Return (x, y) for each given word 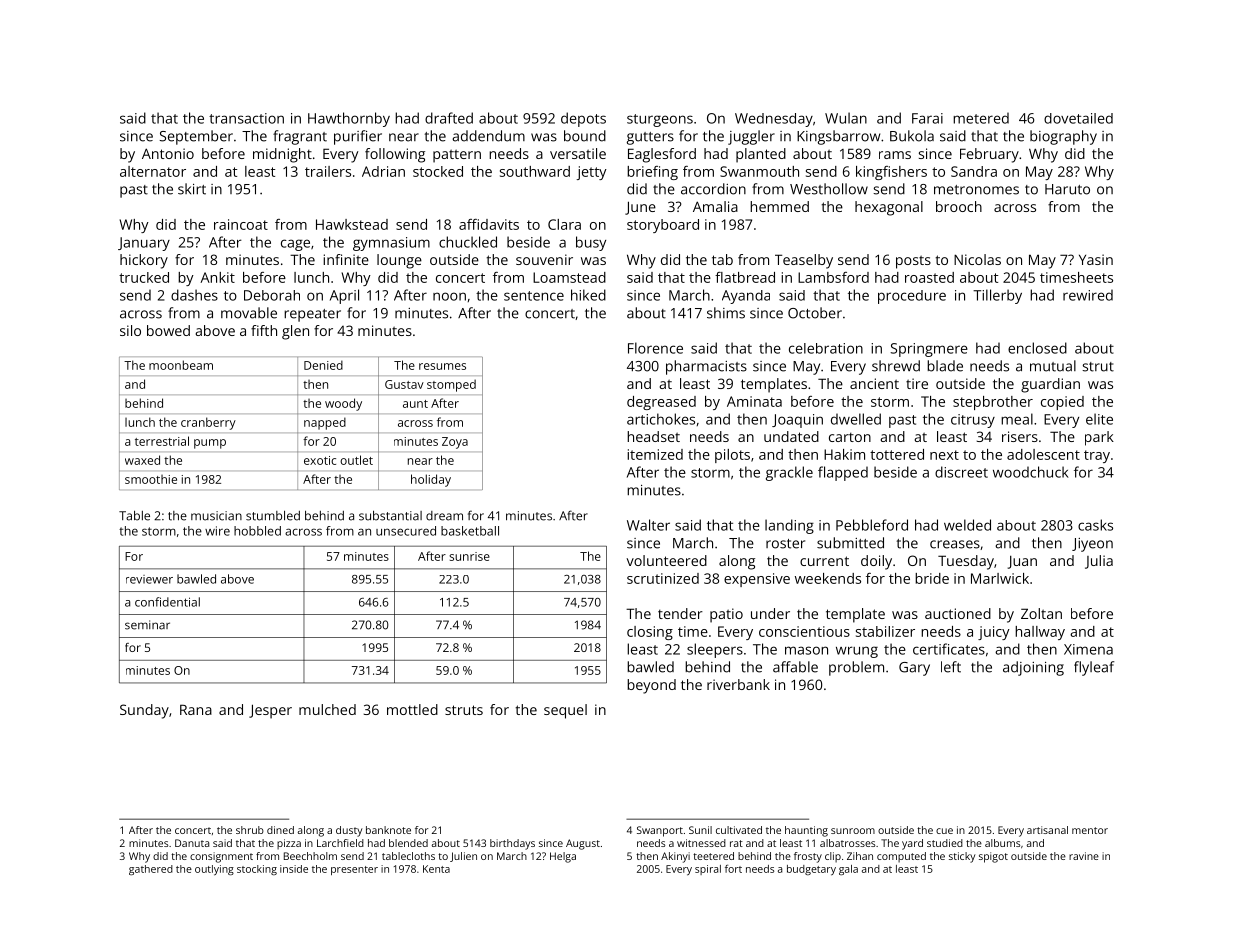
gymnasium (391, 244)
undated (791, 436)
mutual (1053, 366)
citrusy (973, 421)
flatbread (745, 277)
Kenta (436, 869)
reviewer (149, 579)
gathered (151, 870)
